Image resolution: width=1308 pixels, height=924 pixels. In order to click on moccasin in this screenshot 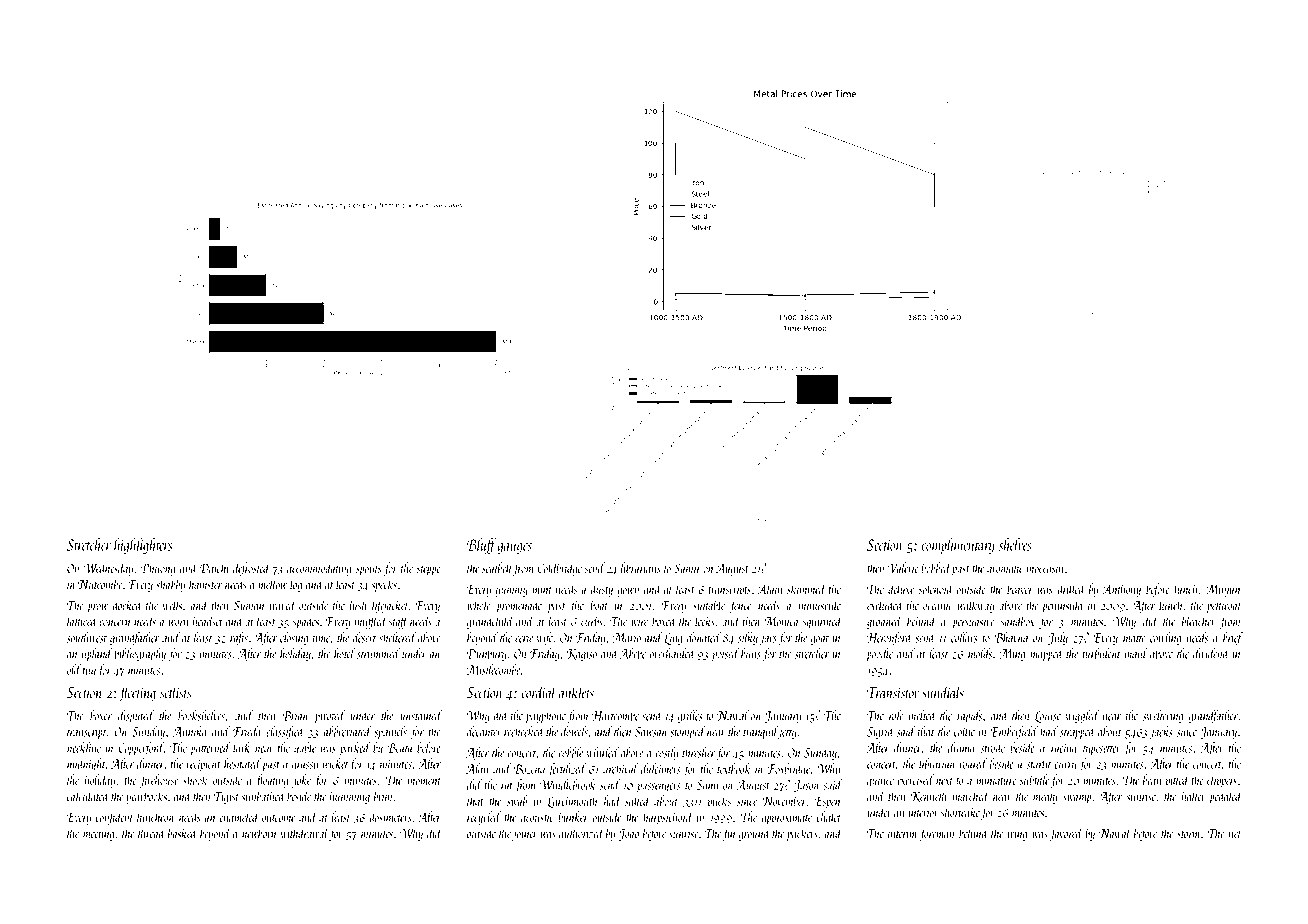, I will do `click(1045, 568)`.
